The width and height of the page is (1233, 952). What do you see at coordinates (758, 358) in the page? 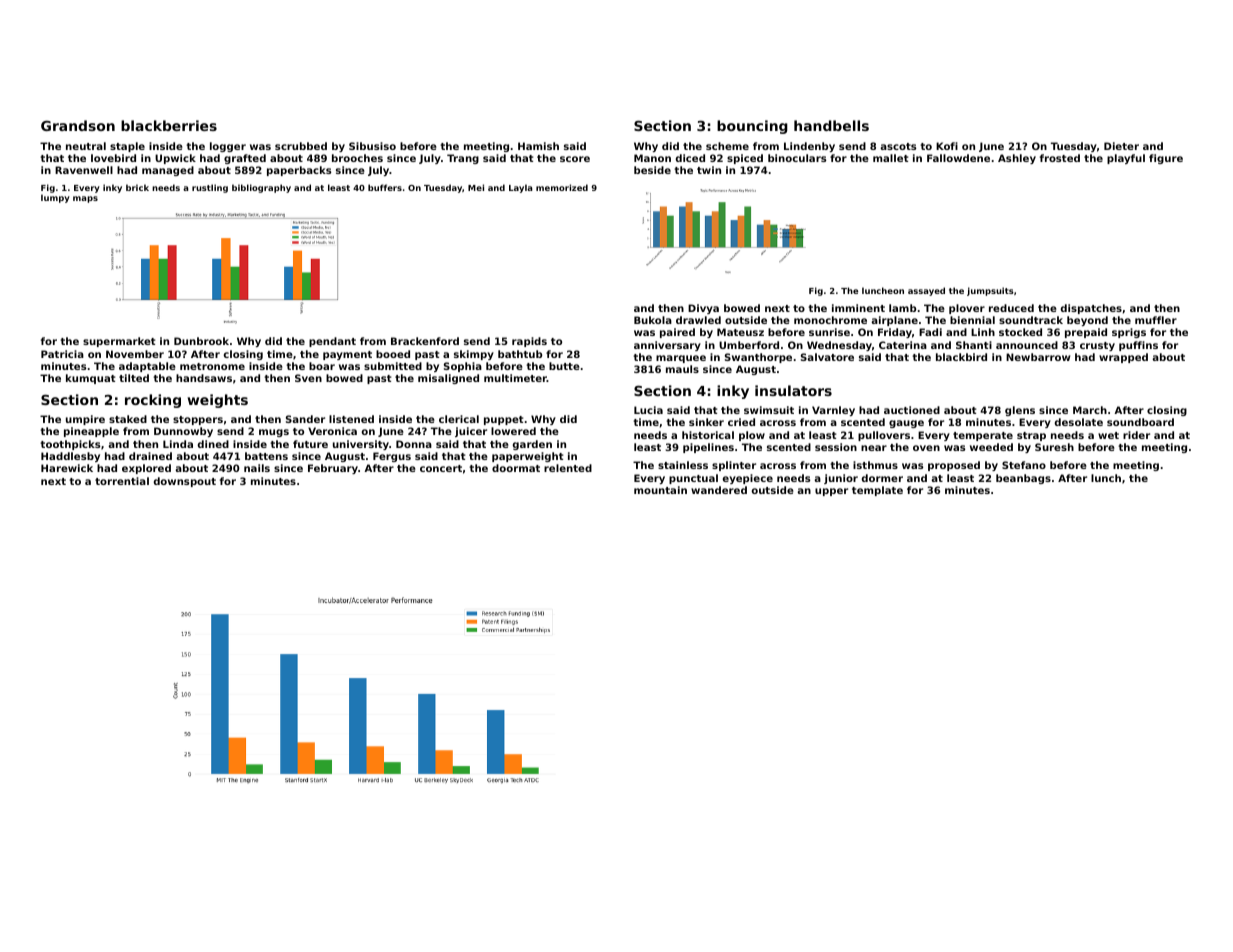
I see `Swanthorpe` at bounding box center [758, 358].
